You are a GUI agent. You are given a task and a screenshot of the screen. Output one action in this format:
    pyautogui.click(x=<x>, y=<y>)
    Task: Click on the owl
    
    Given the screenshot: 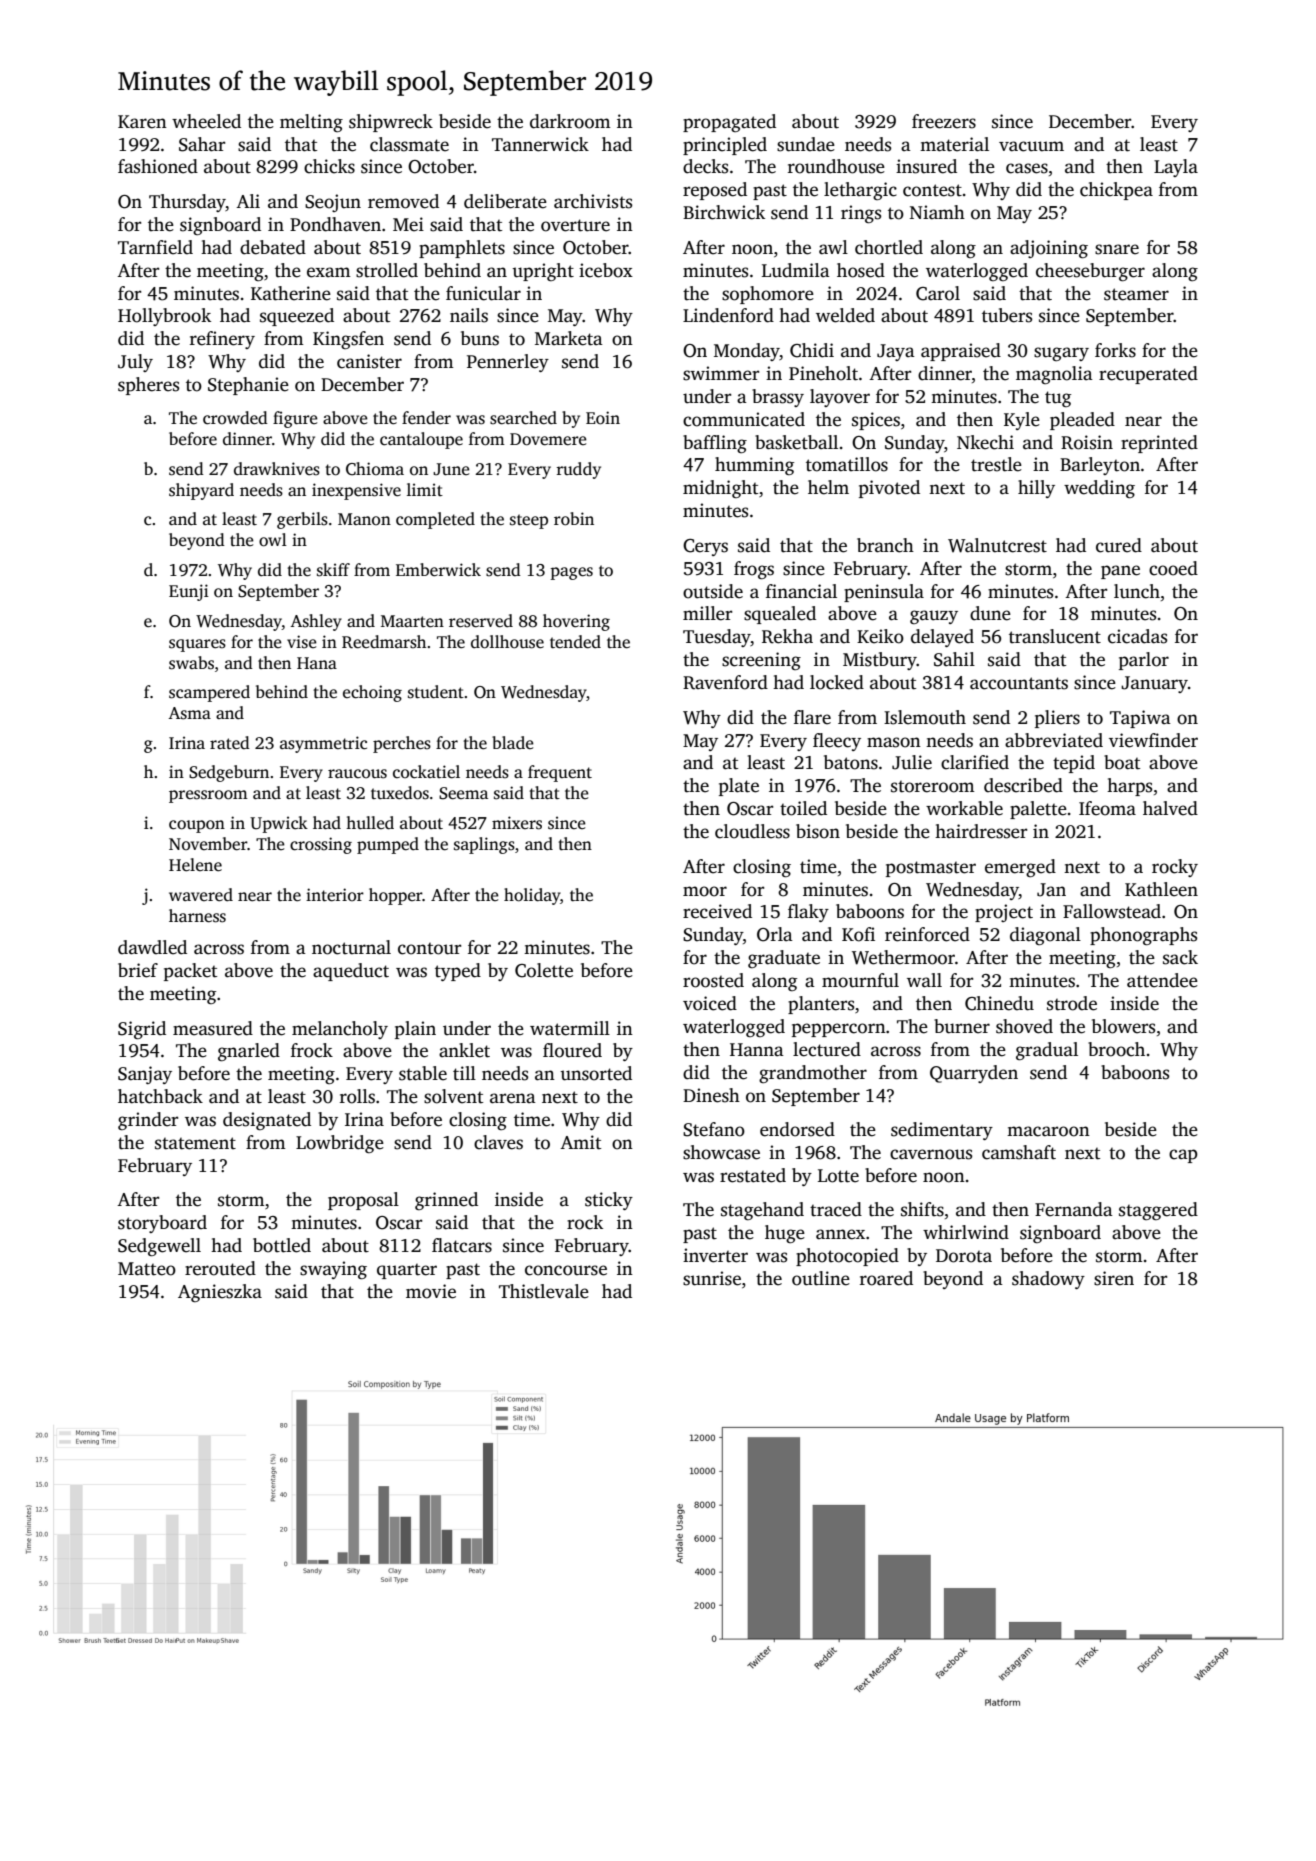 What is the action you would take?
    pyautogui.click(x=273, y=540)
